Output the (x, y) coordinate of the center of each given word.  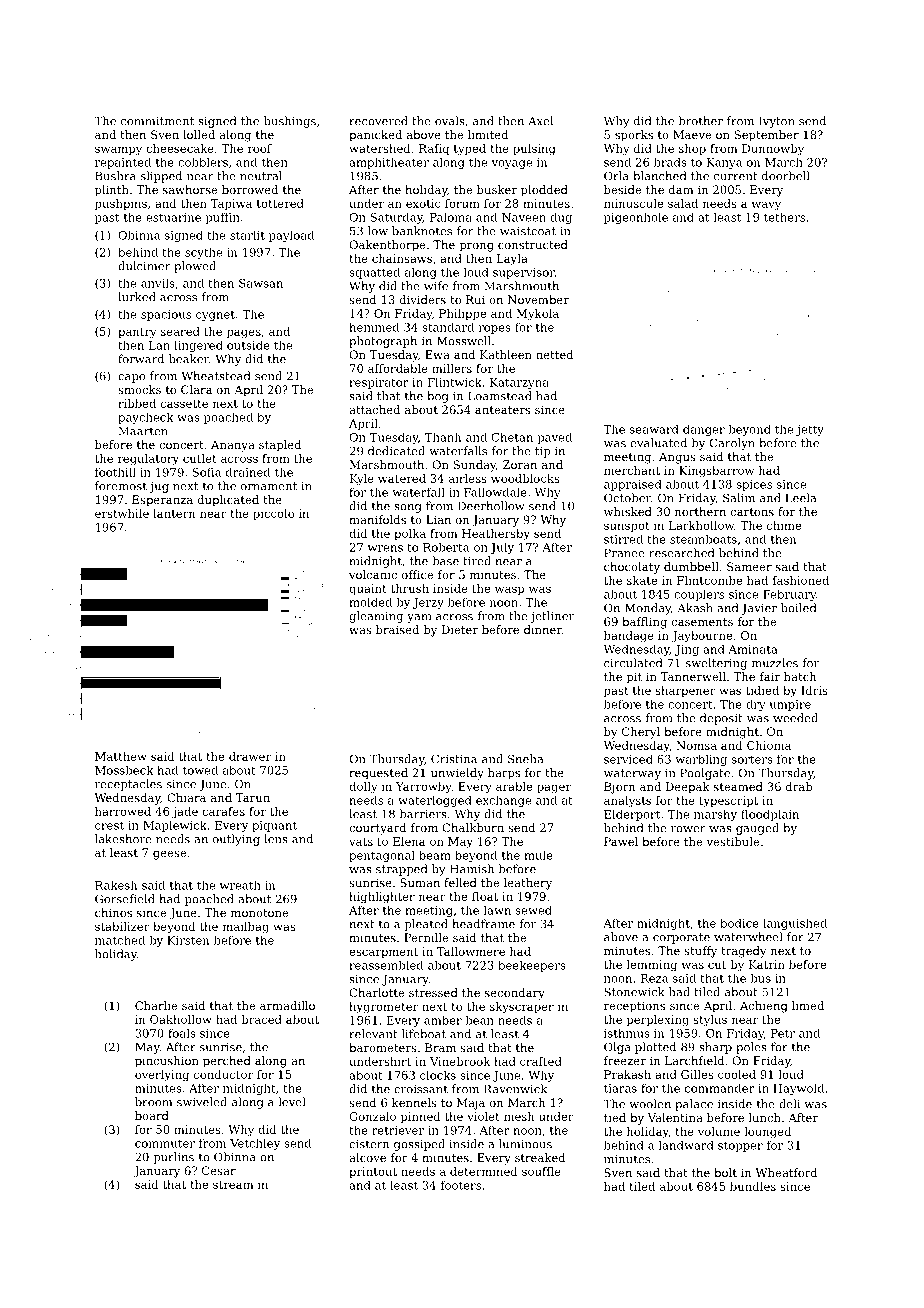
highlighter (382, 898)
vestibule (732, 841)
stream (233, 1185)
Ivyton (777, 122)
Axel (540, 121)
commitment (157, 121)
